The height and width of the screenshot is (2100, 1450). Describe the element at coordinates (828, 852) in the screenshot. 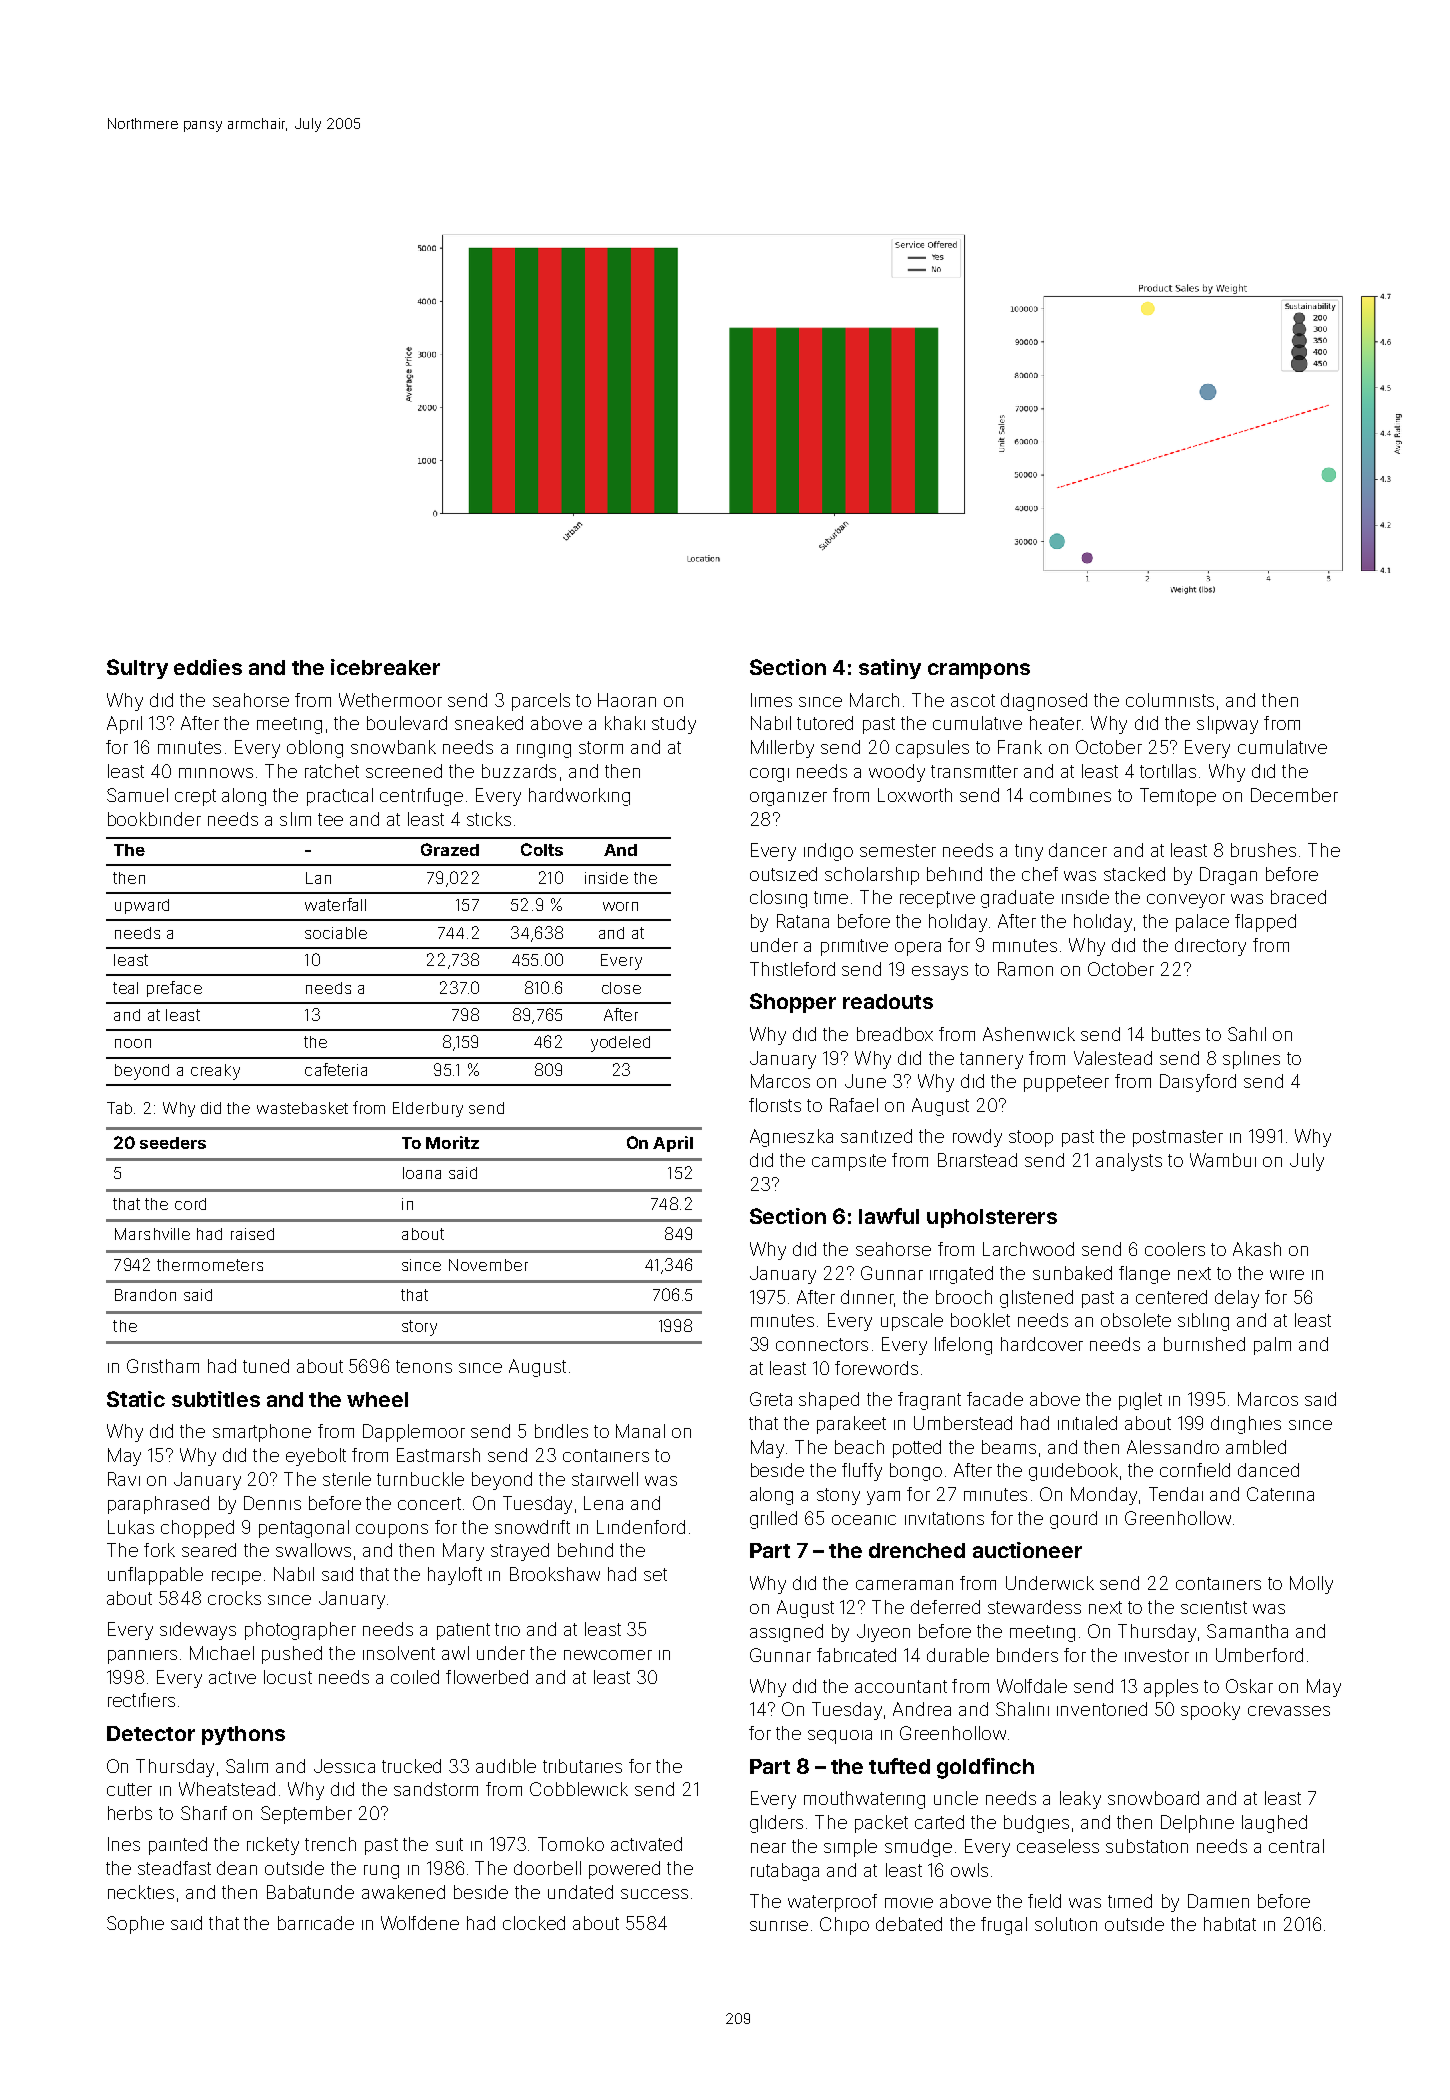

I see `indigo` at that location.
